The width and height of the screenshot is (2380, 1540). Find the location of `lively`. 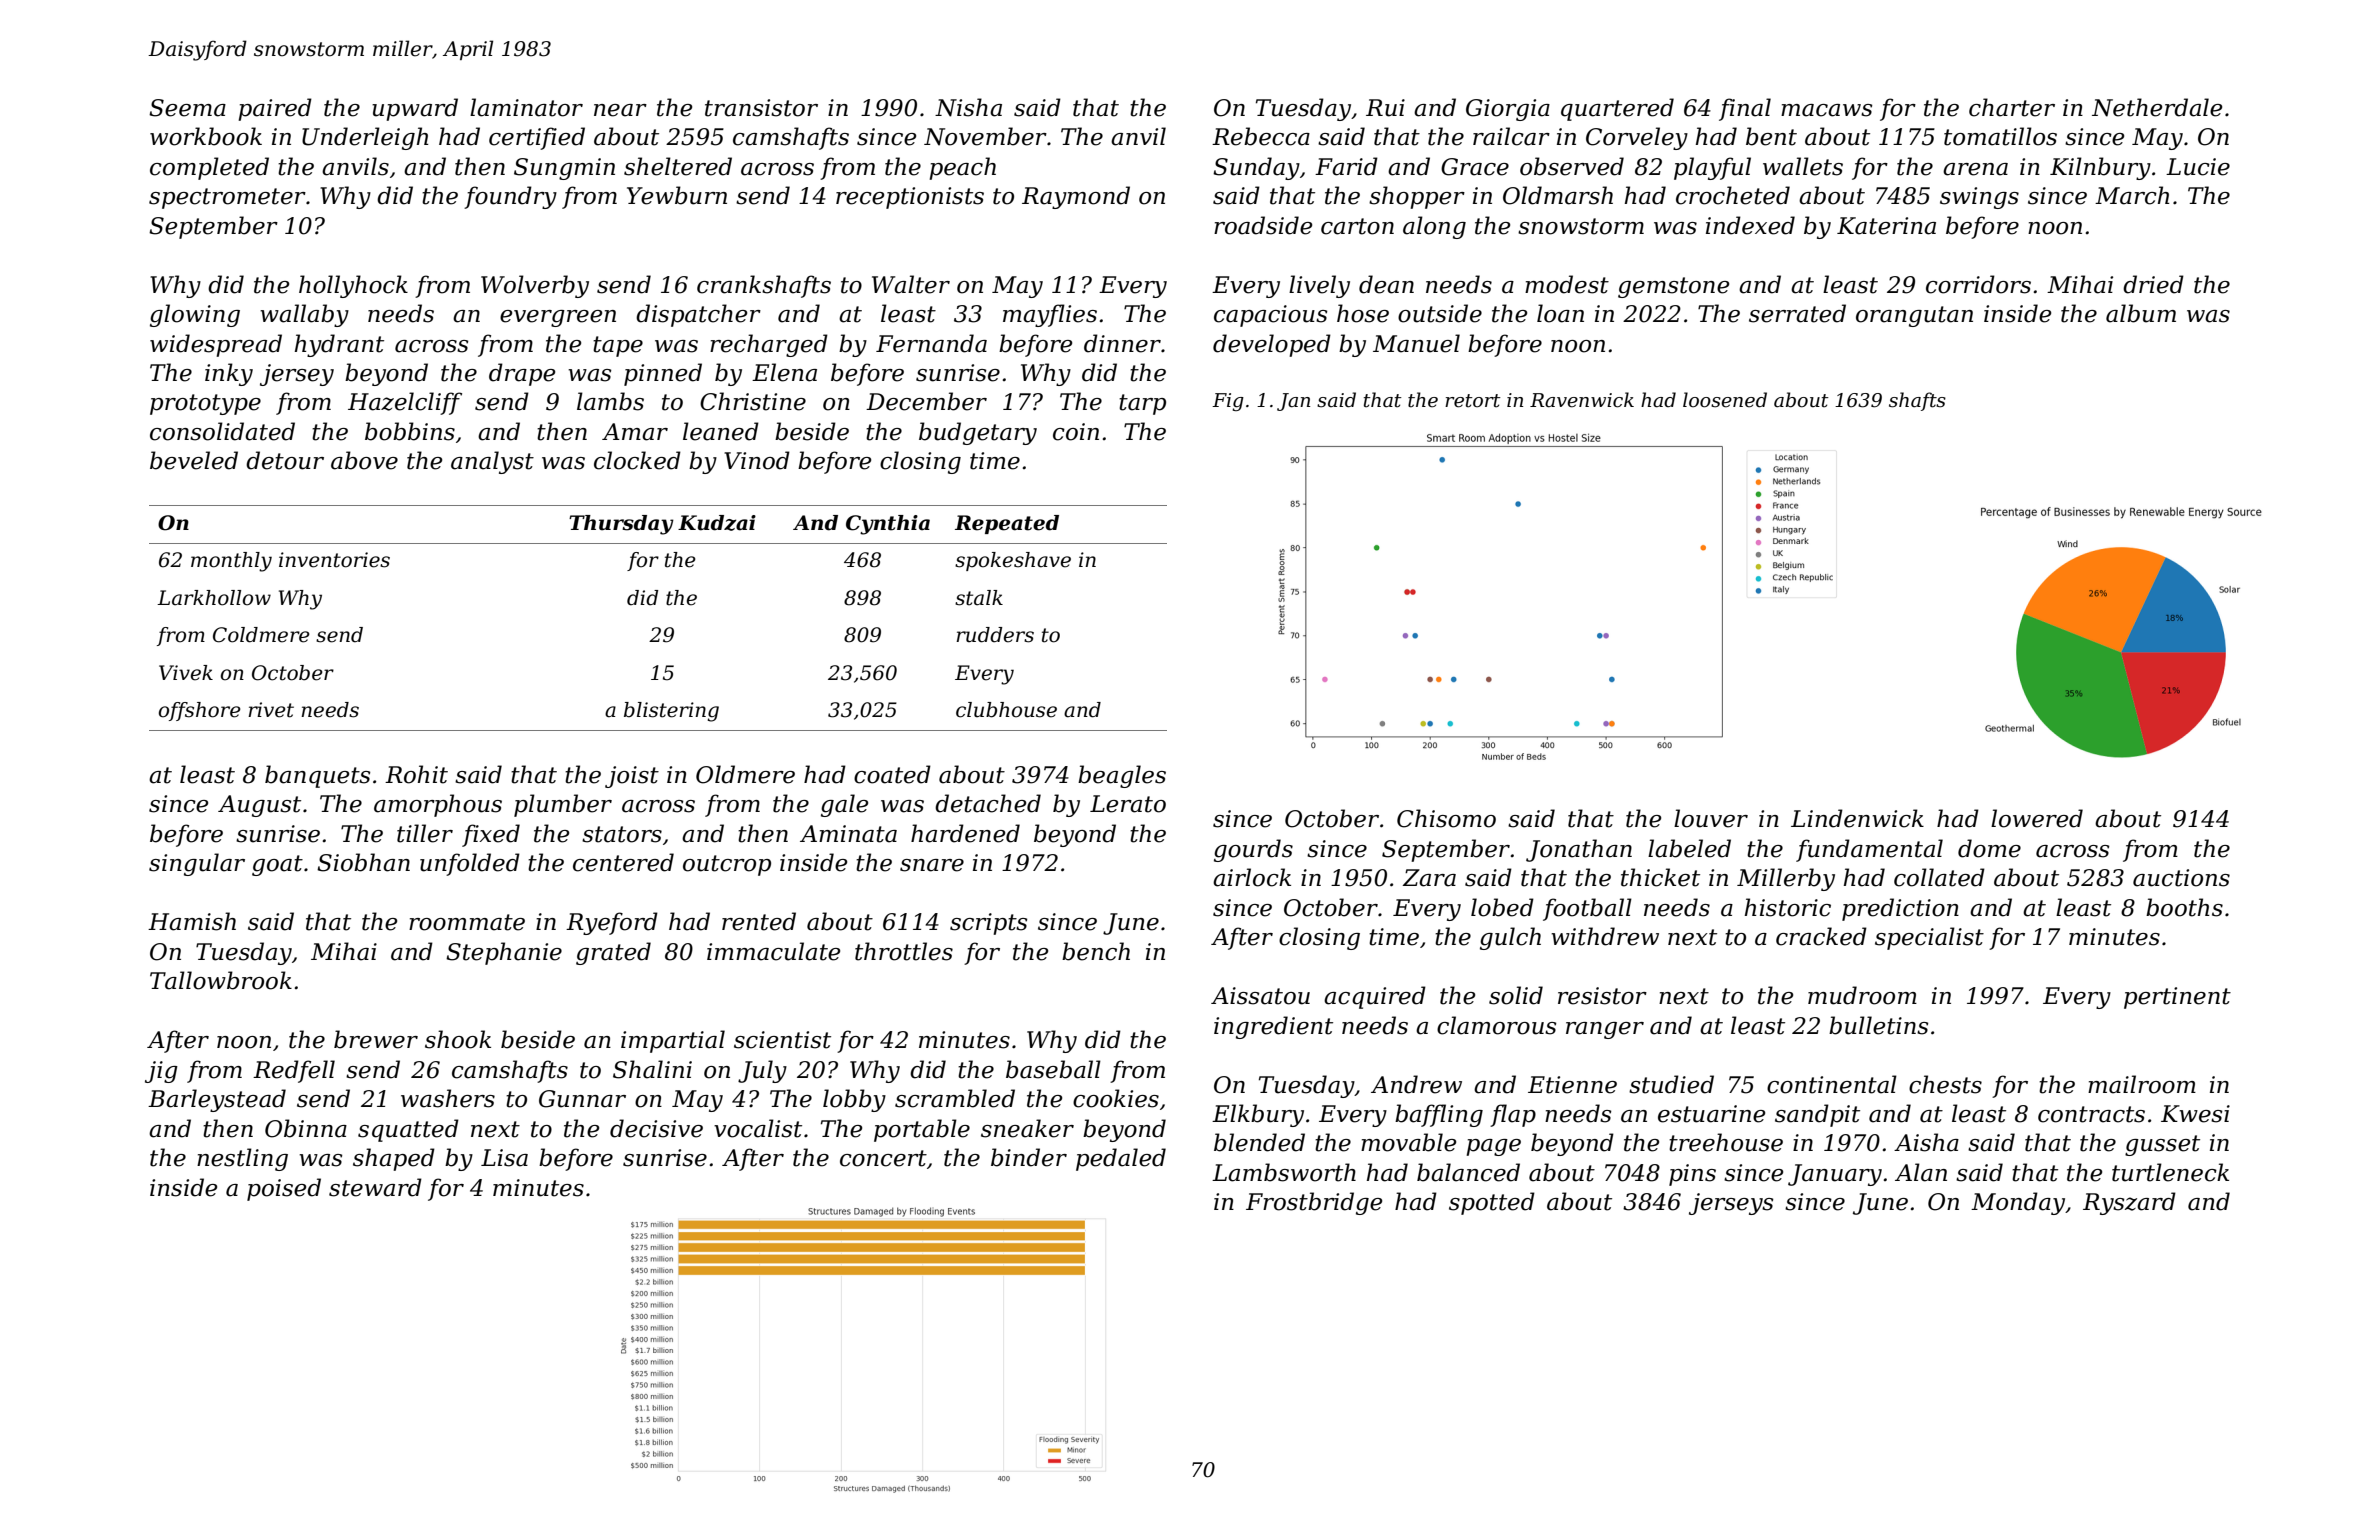

lively is located at coordinates (1319, 286).
